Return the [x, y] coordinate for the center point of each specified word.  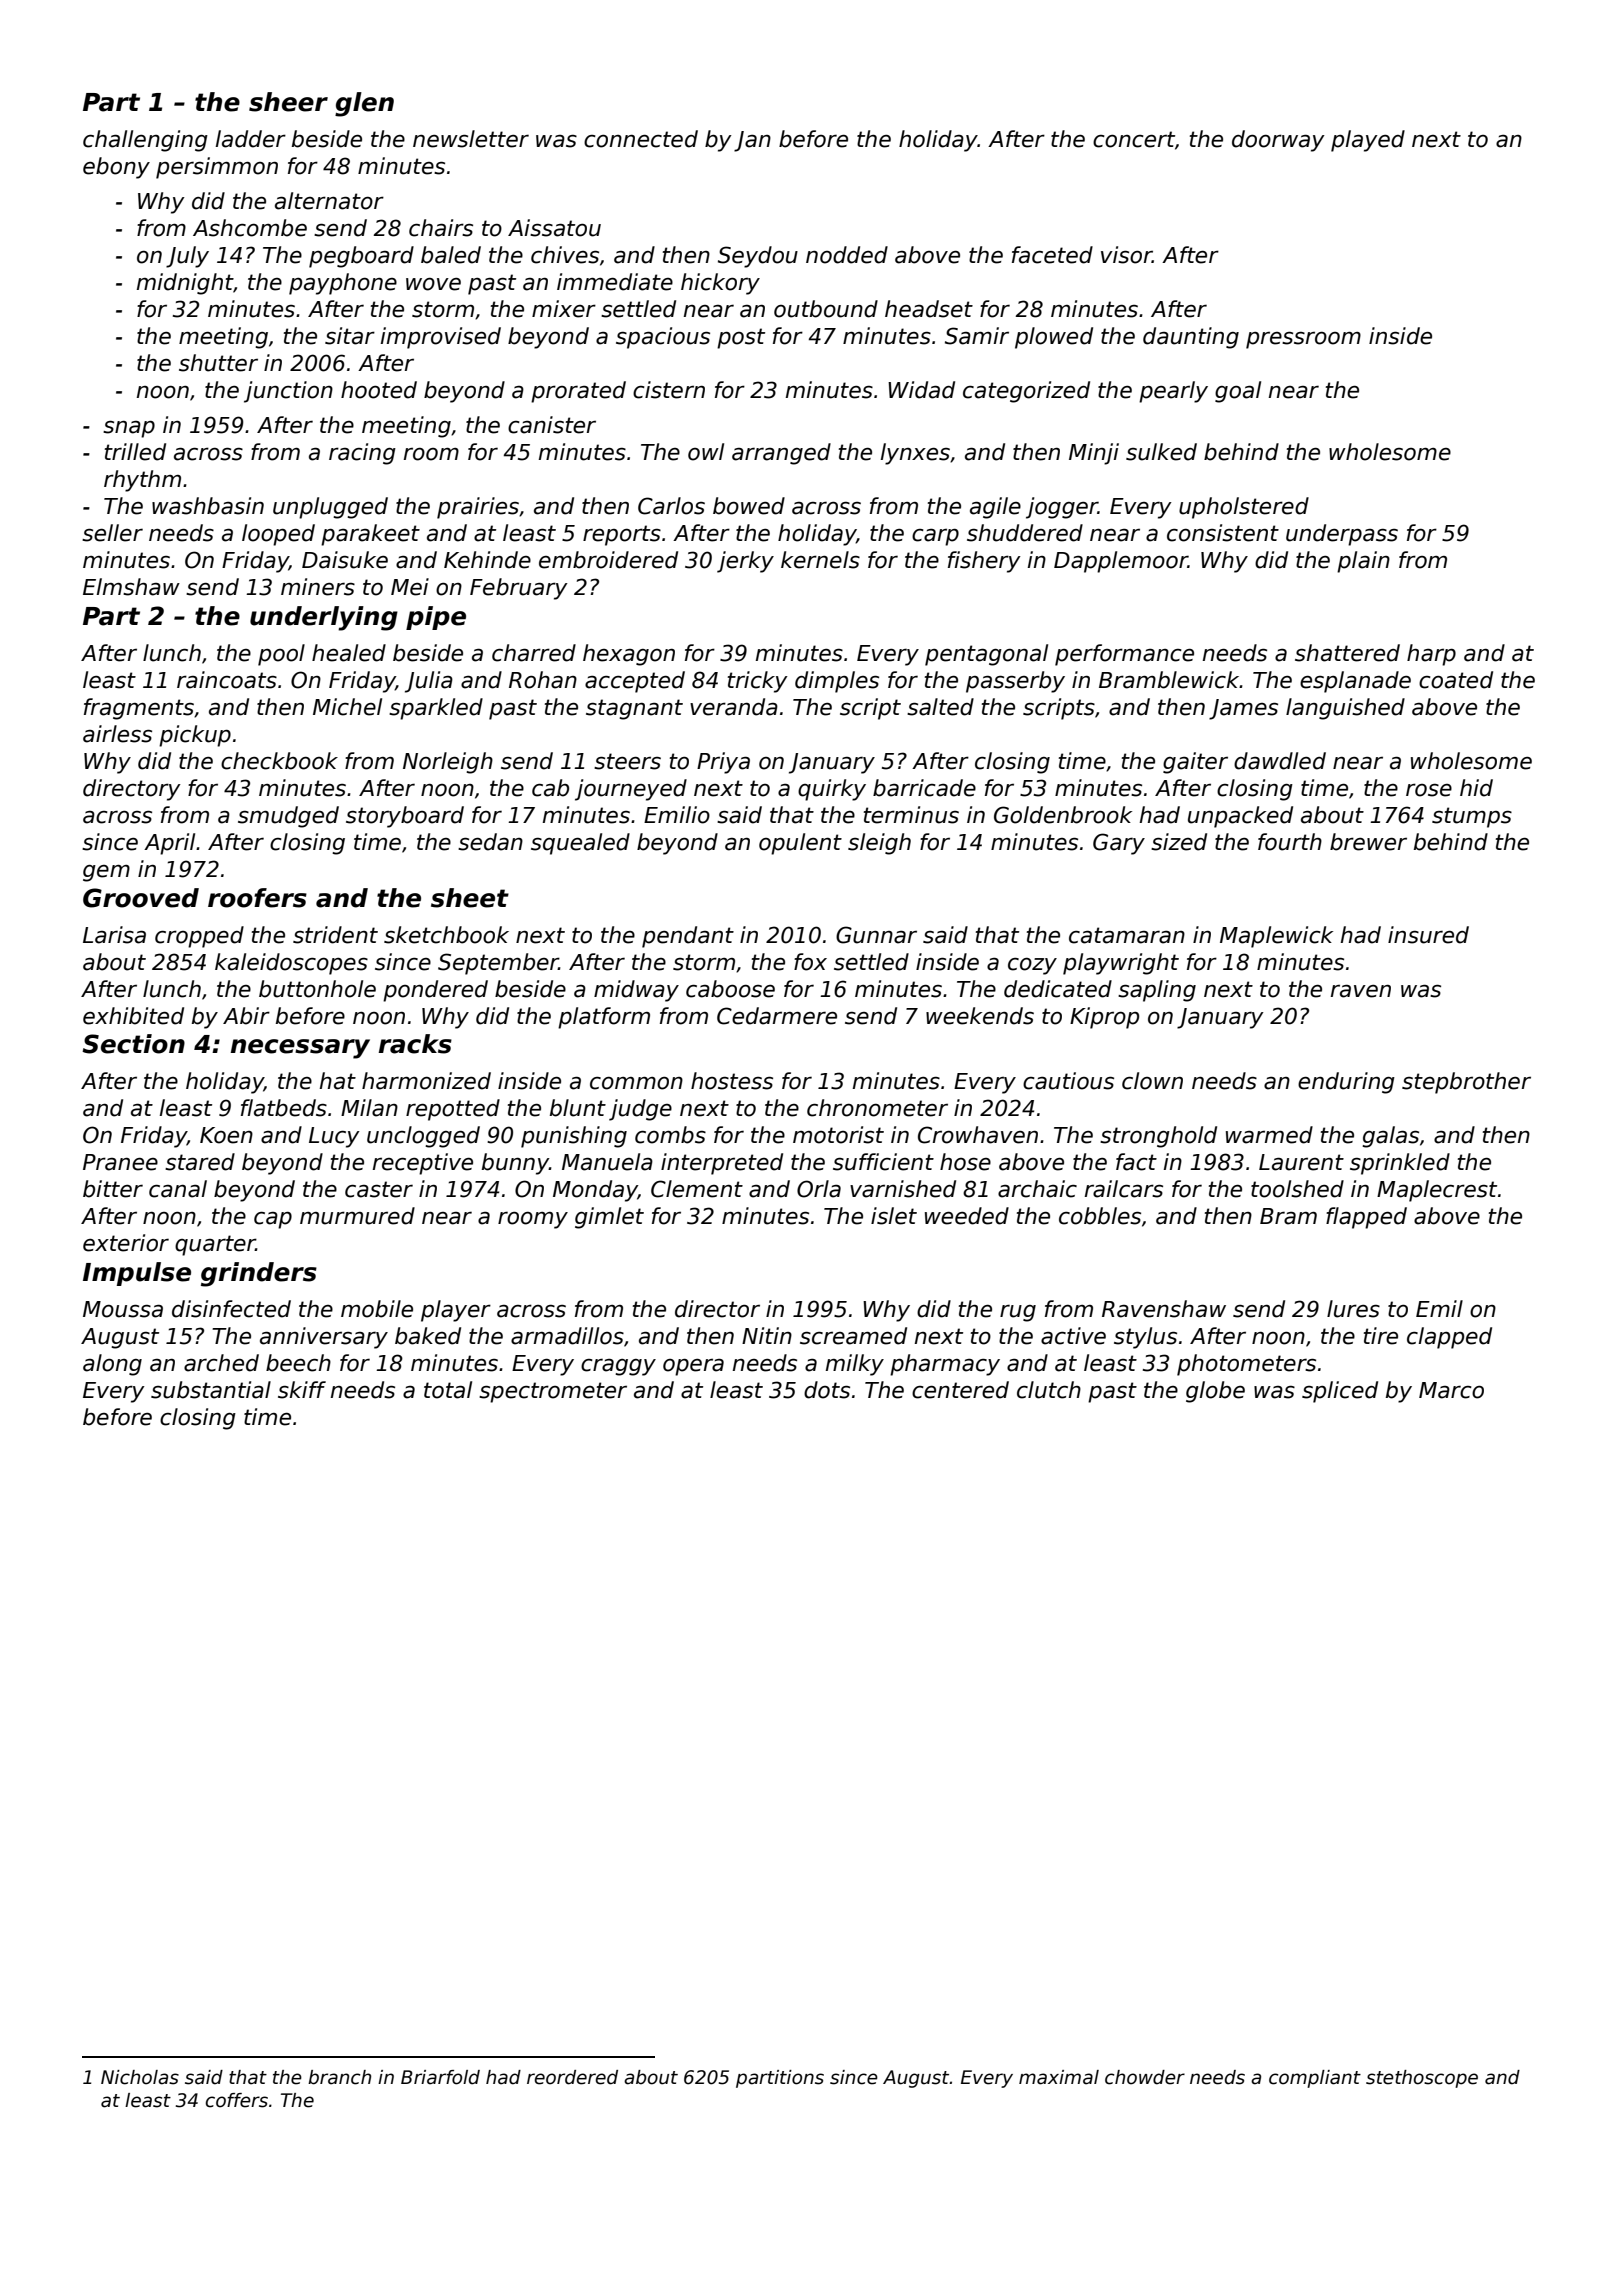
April [169, 844]
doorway [1278, 141]
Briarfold [440, 2077]
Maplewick [1276, 937]
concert [1134, 139]
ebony [116, 168]
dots [827, 1390]
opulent [800, 844]
